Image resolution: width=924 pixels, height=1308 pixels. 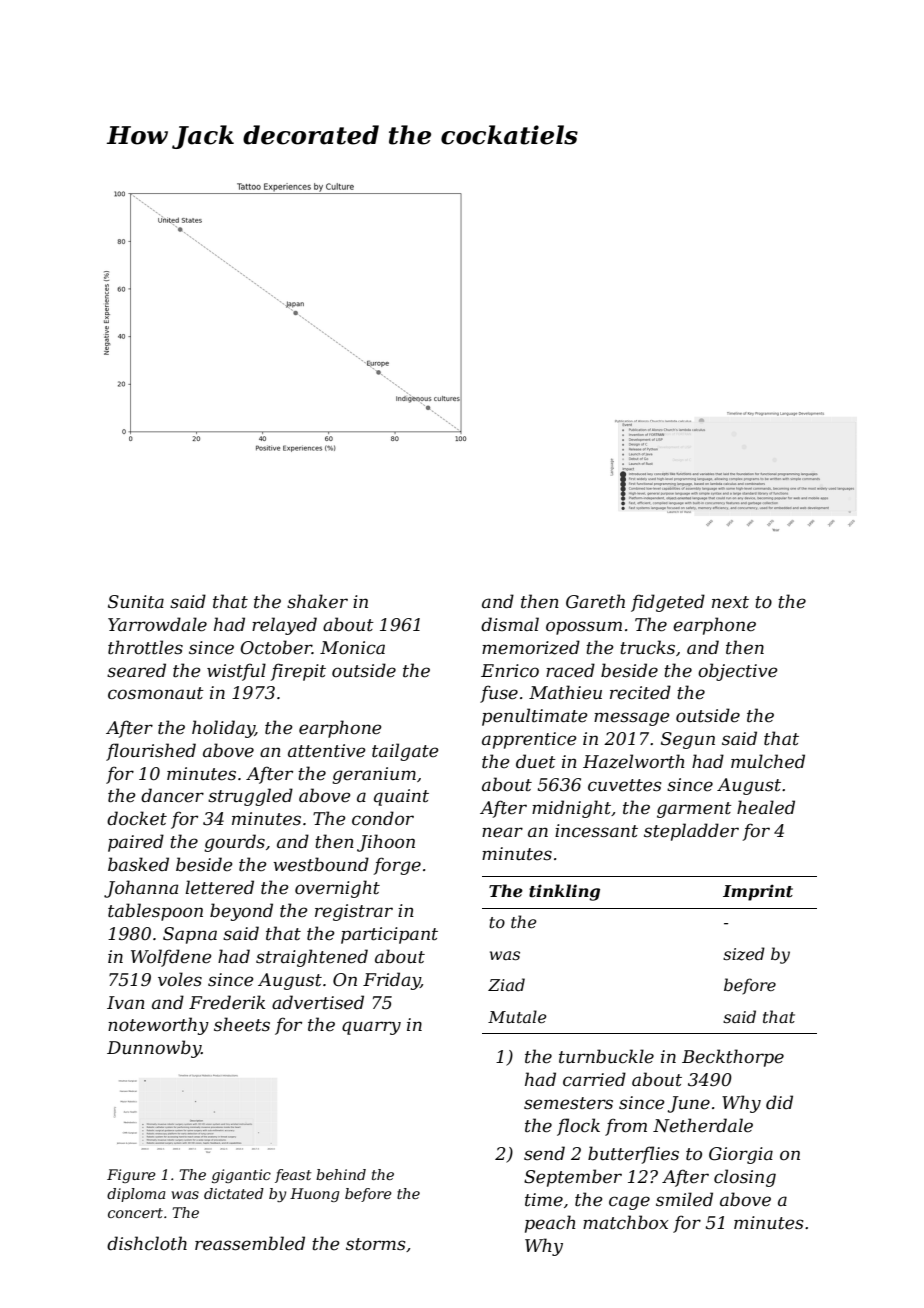 I want to click on Imprint, so click(x=758, y=892).
